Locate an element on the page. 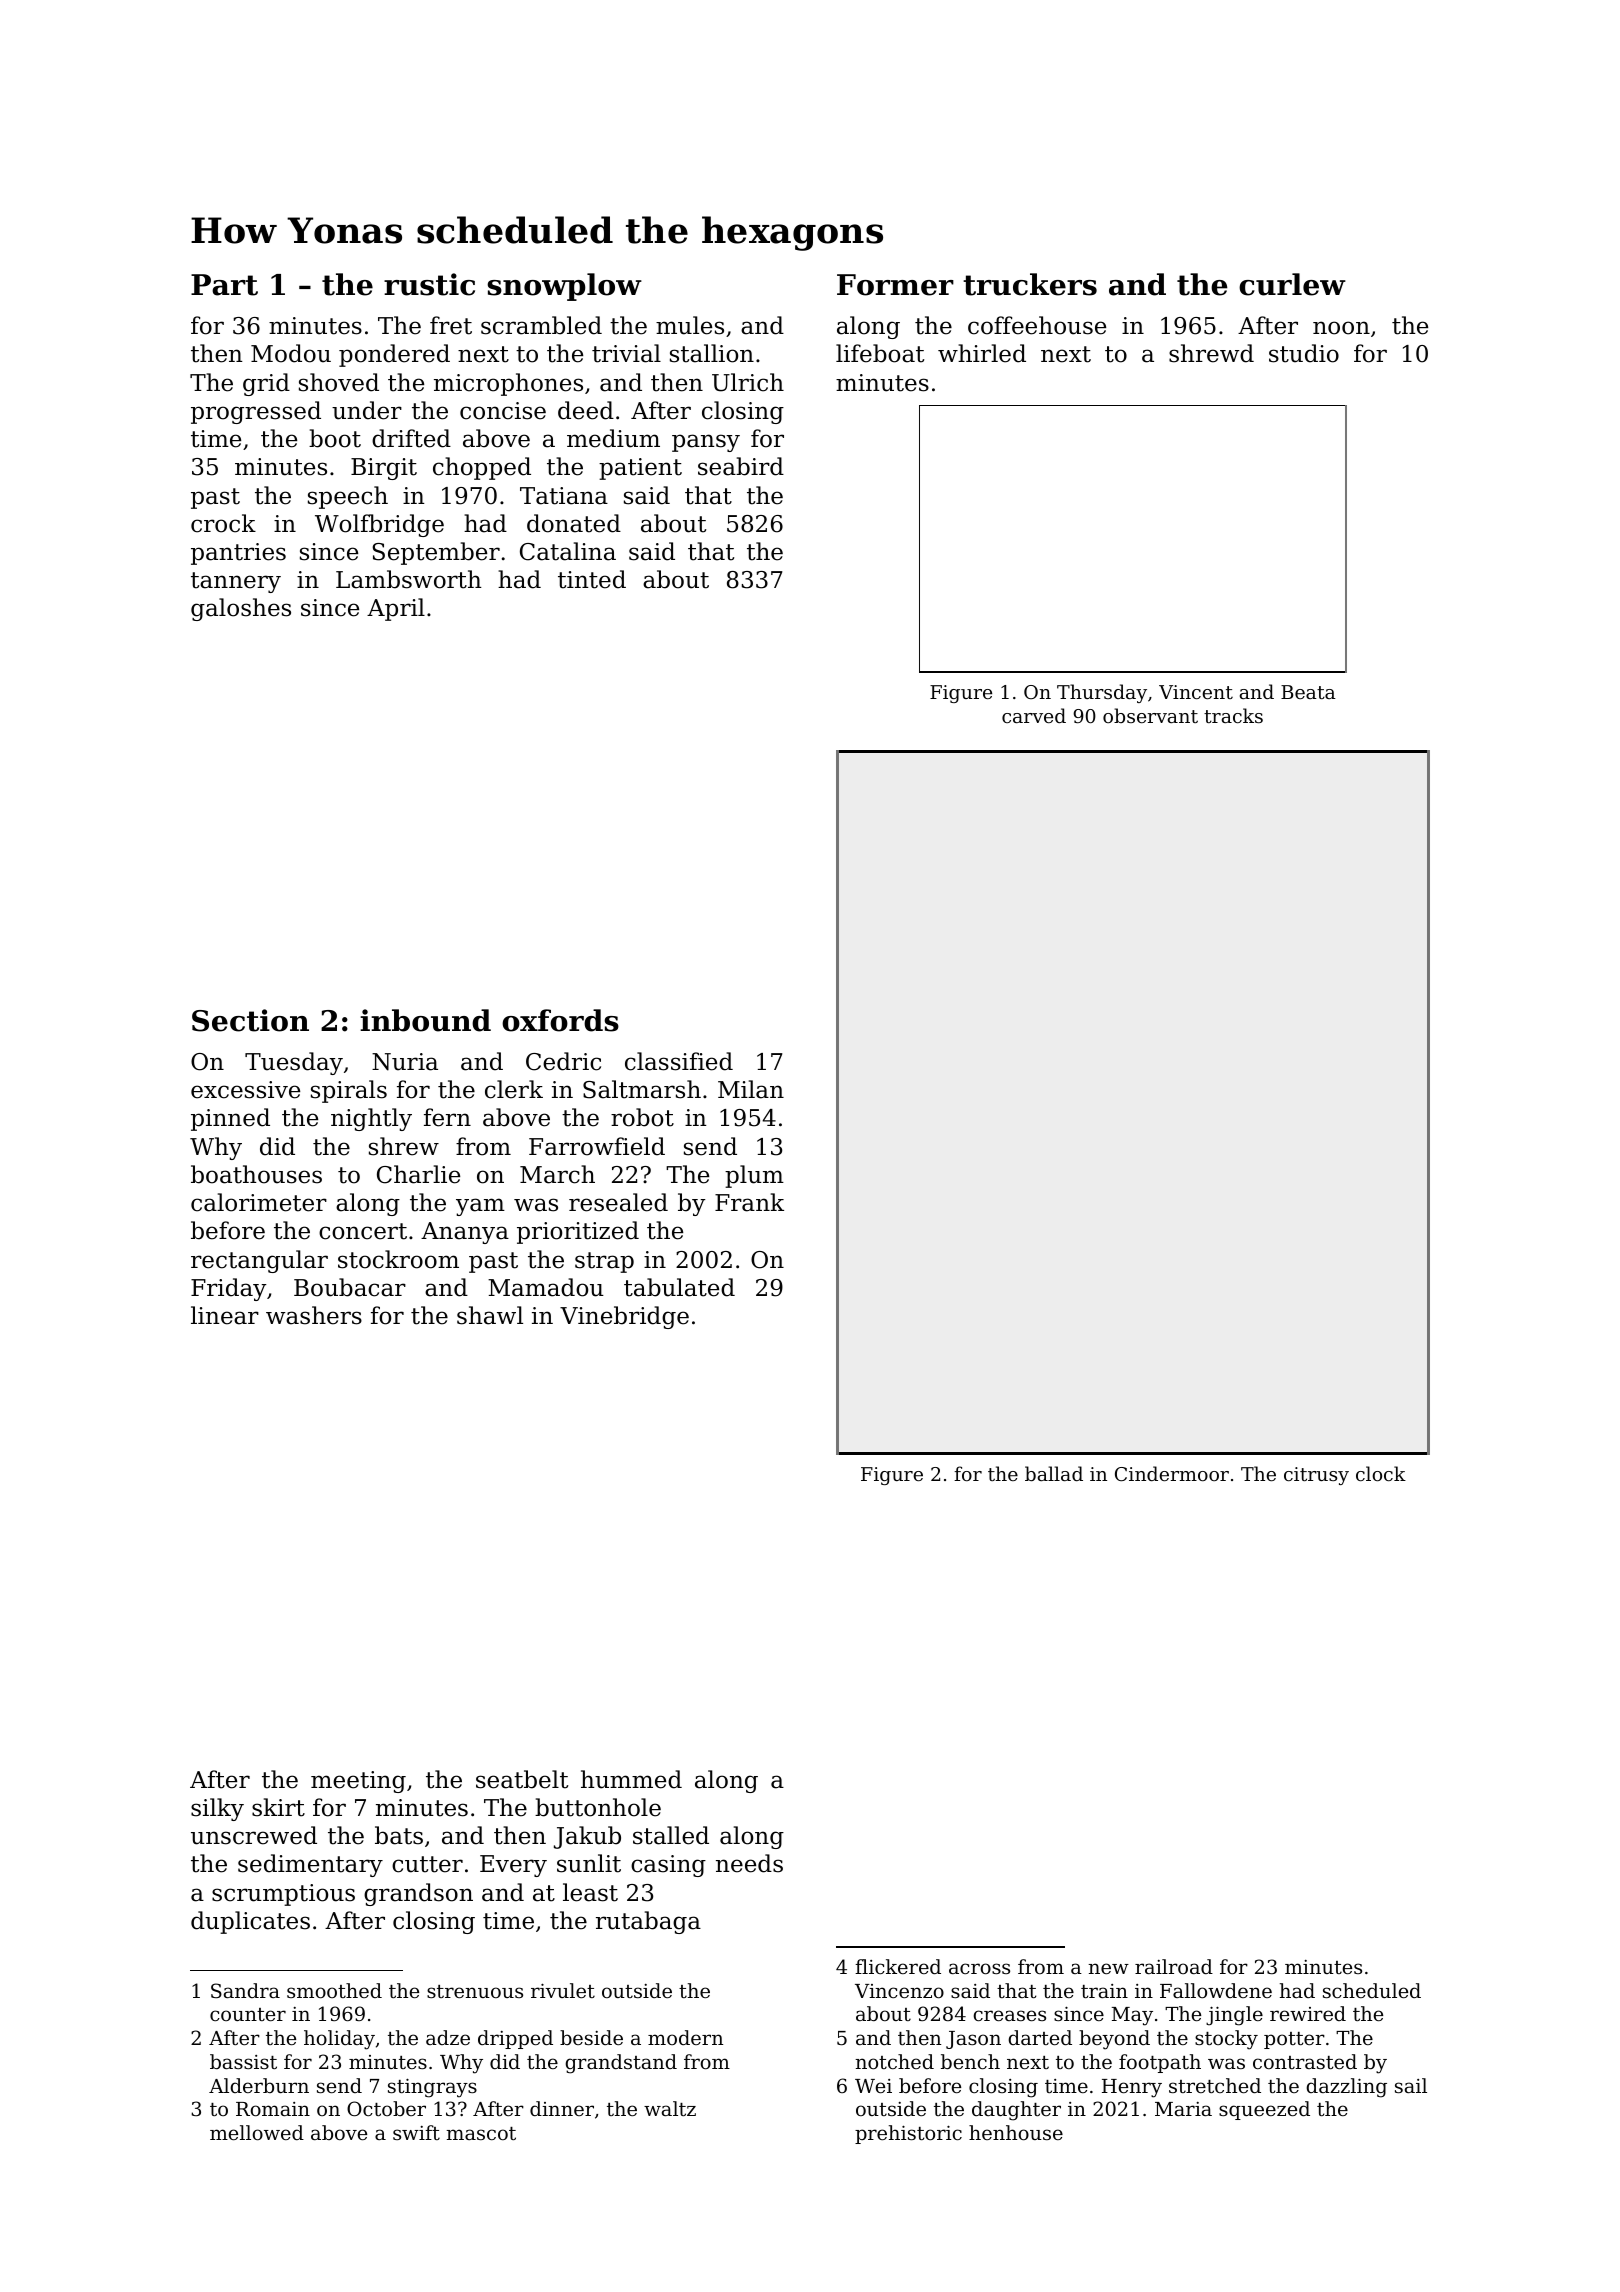 This image has width=1620, height=2292. henhouse is located at coordinates (1016, 2132).
